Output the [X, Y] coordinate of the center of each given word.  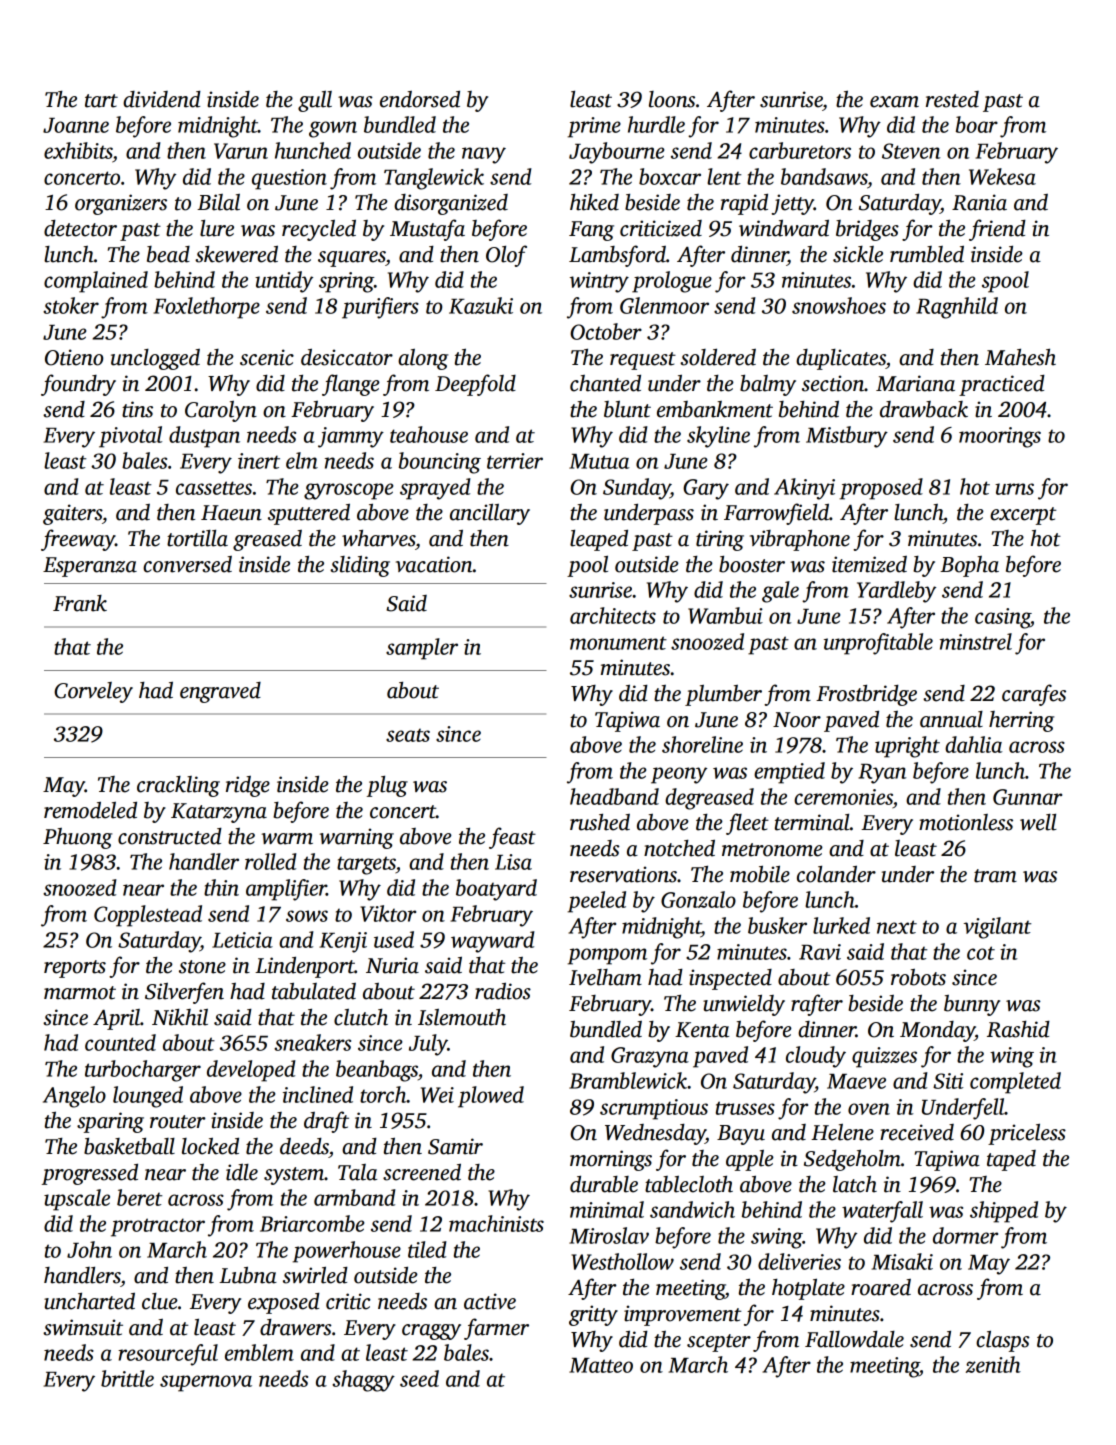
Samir [455, 1146]
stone [202, 967]
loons [672, 99]
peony [679, 775]
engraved [220, 692]
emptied [789, 773]
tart [101, 101]
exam [894, 102]
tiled [427, 1249]
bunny [972, 1005]
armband [355, 1197]
